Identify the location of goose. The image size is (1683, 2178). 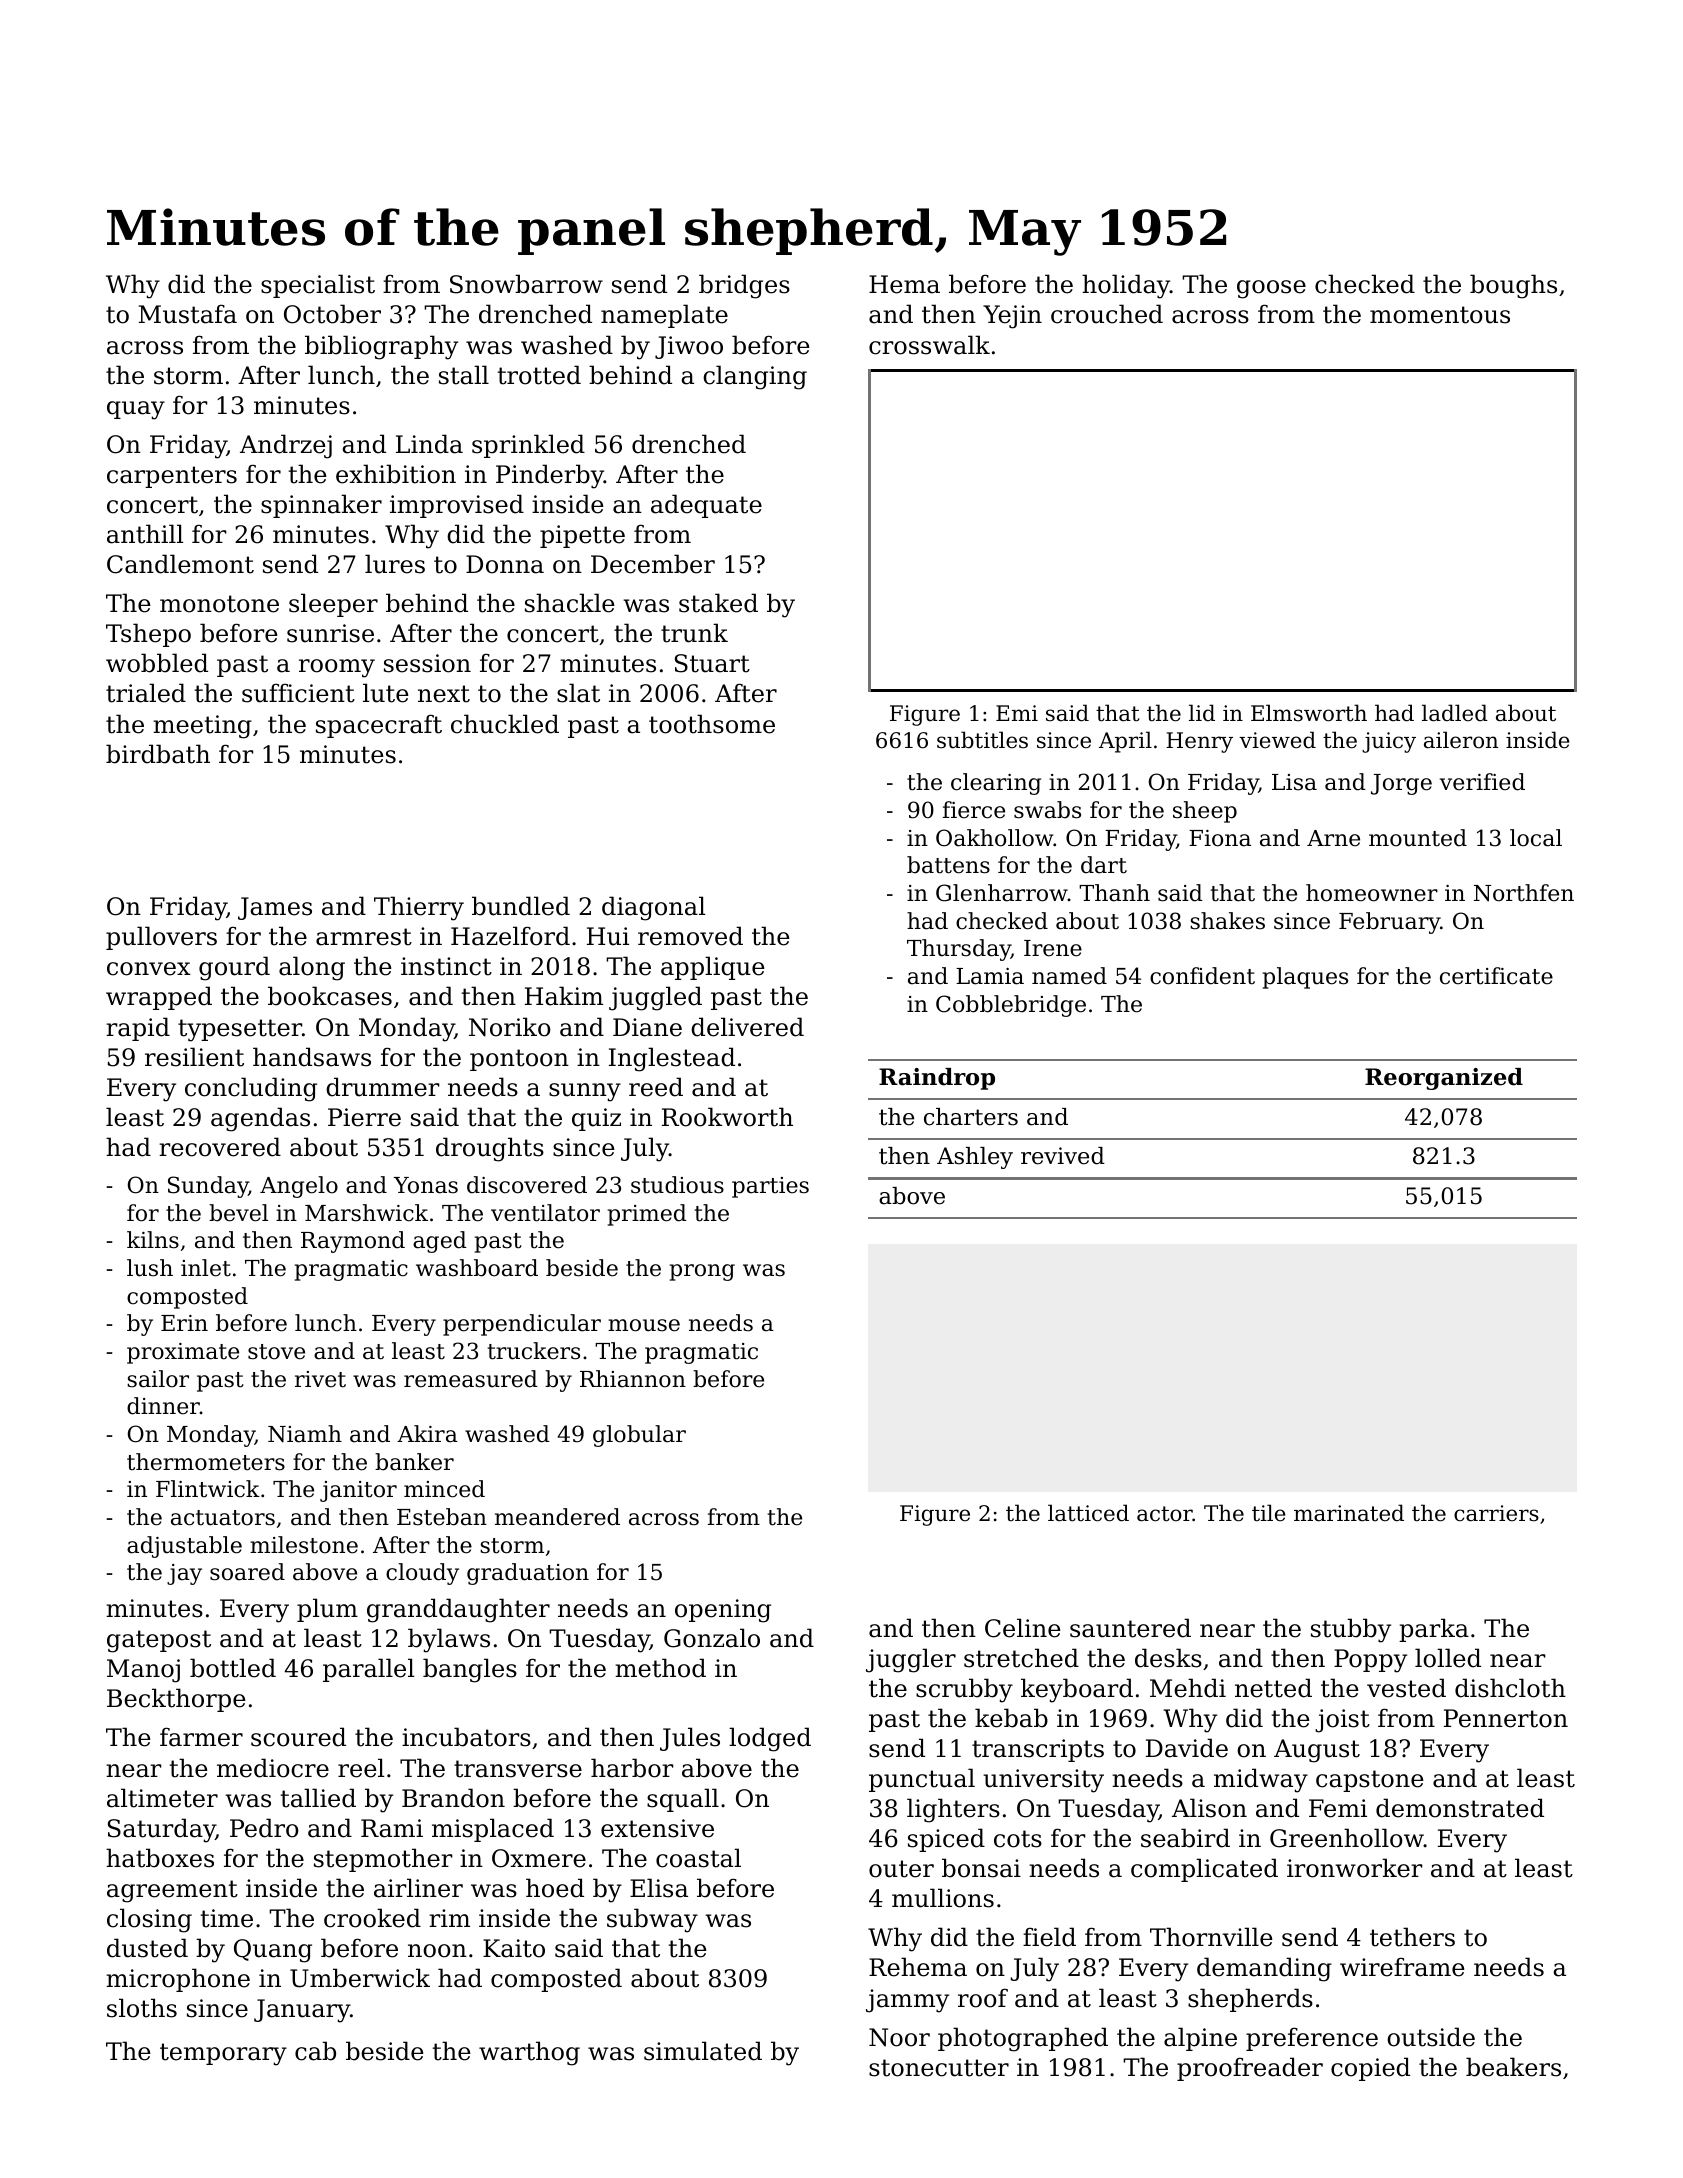
(1271, 289).
